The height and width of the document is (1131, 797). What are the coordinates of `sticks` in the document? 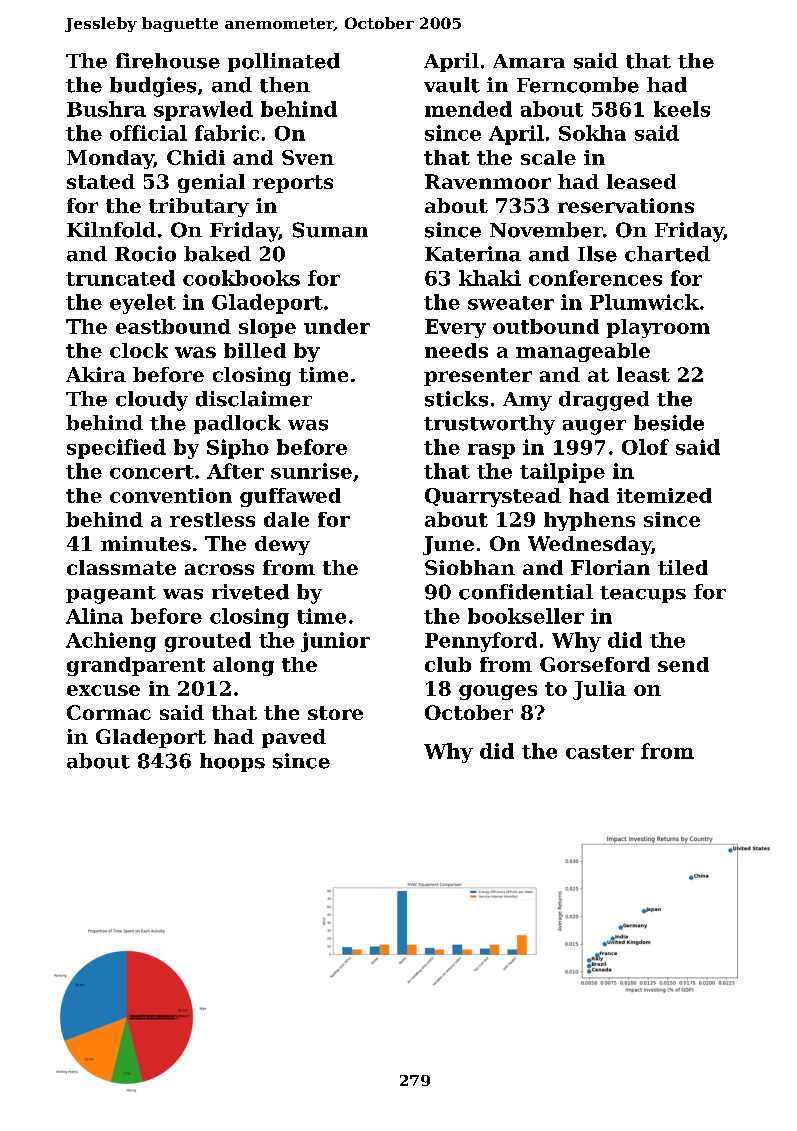 It's located at (456, 399).
